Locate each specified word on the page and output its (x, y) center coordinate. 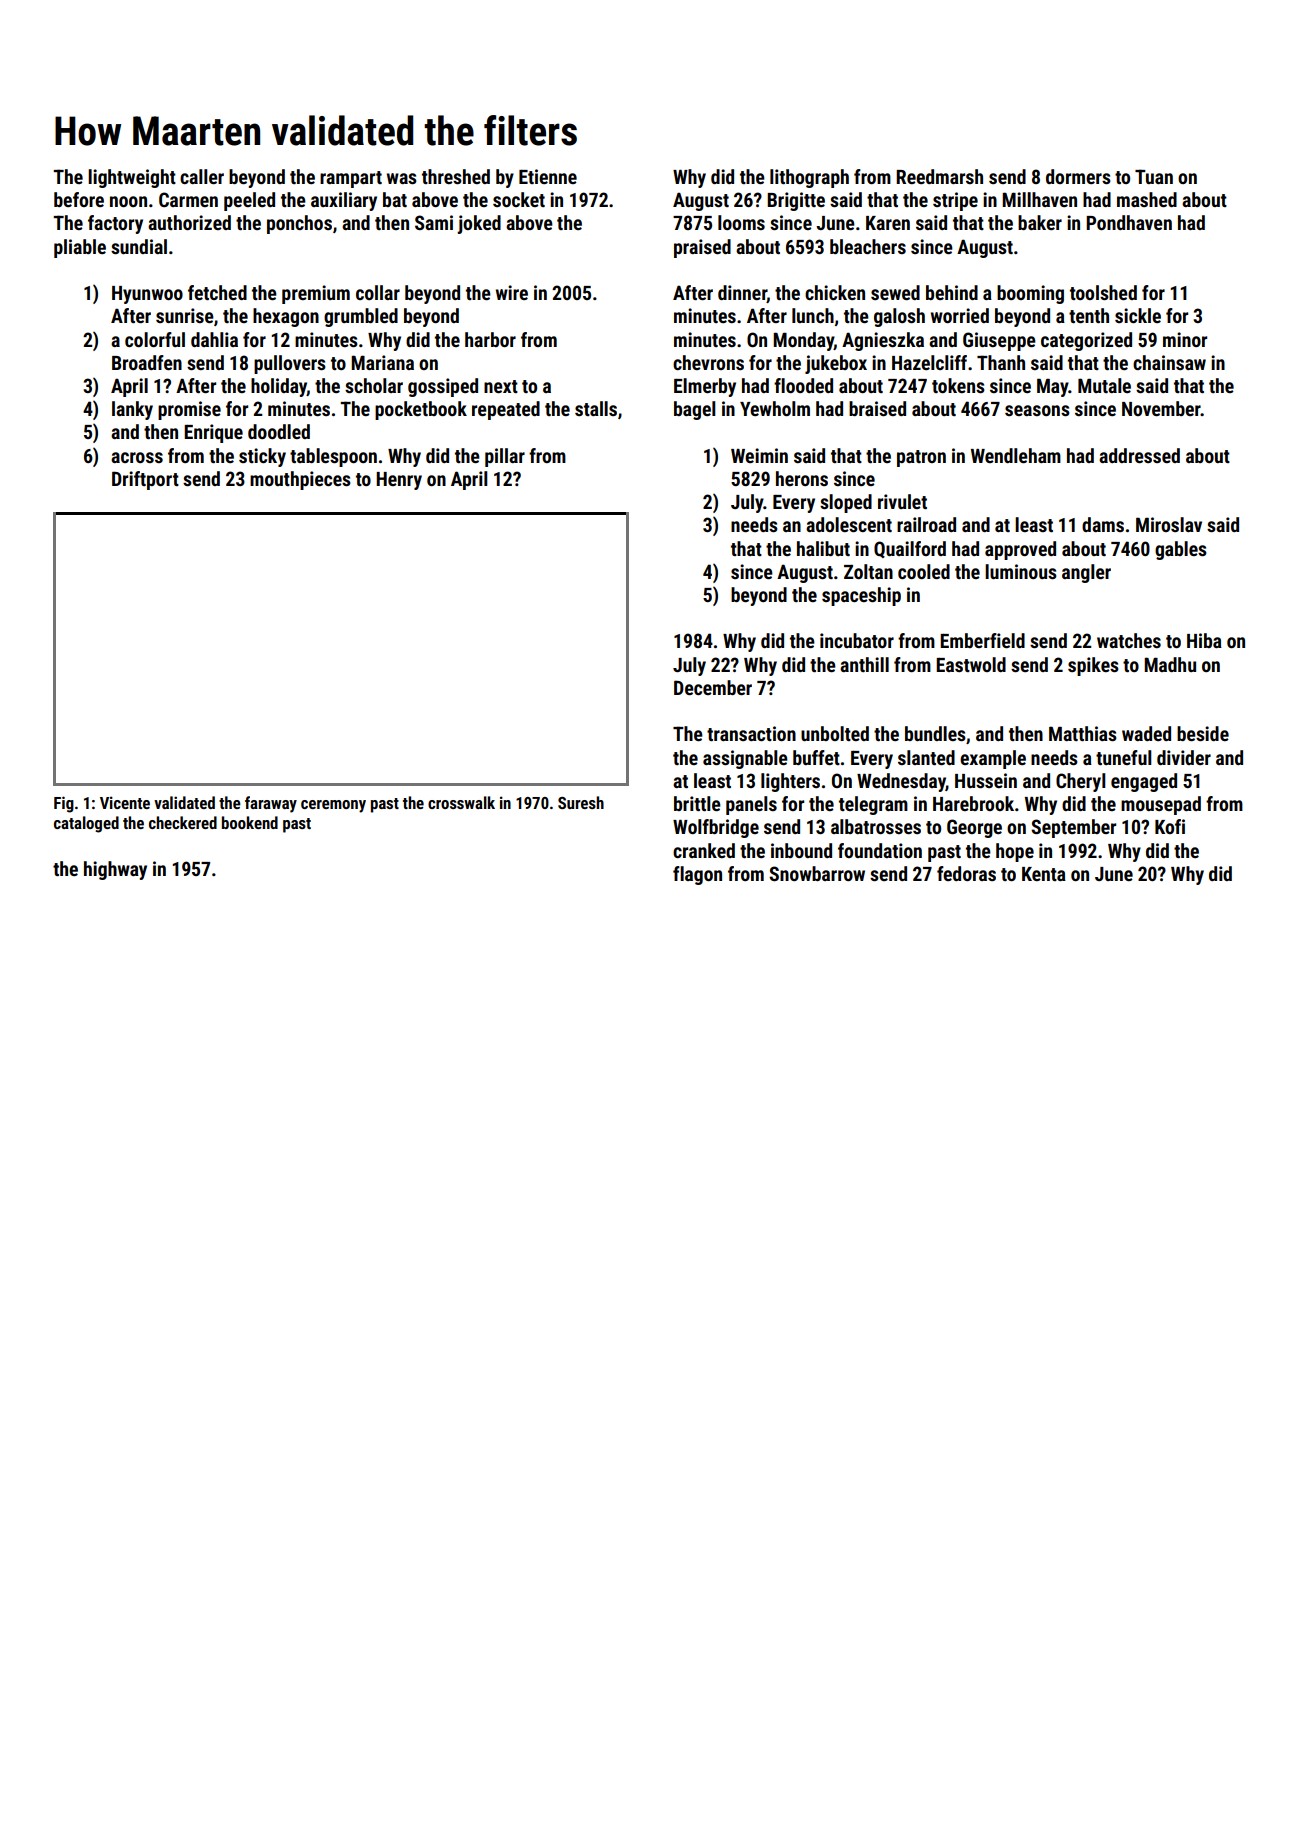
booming (1030, 294)
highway (115, 870)
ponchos (299, 224)
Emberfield (982, 640)
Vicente (125, 802)
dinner (742, 294)
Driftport (145, 480)
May (1053, 387)
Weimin (759, 455)
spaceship (861, 596)
